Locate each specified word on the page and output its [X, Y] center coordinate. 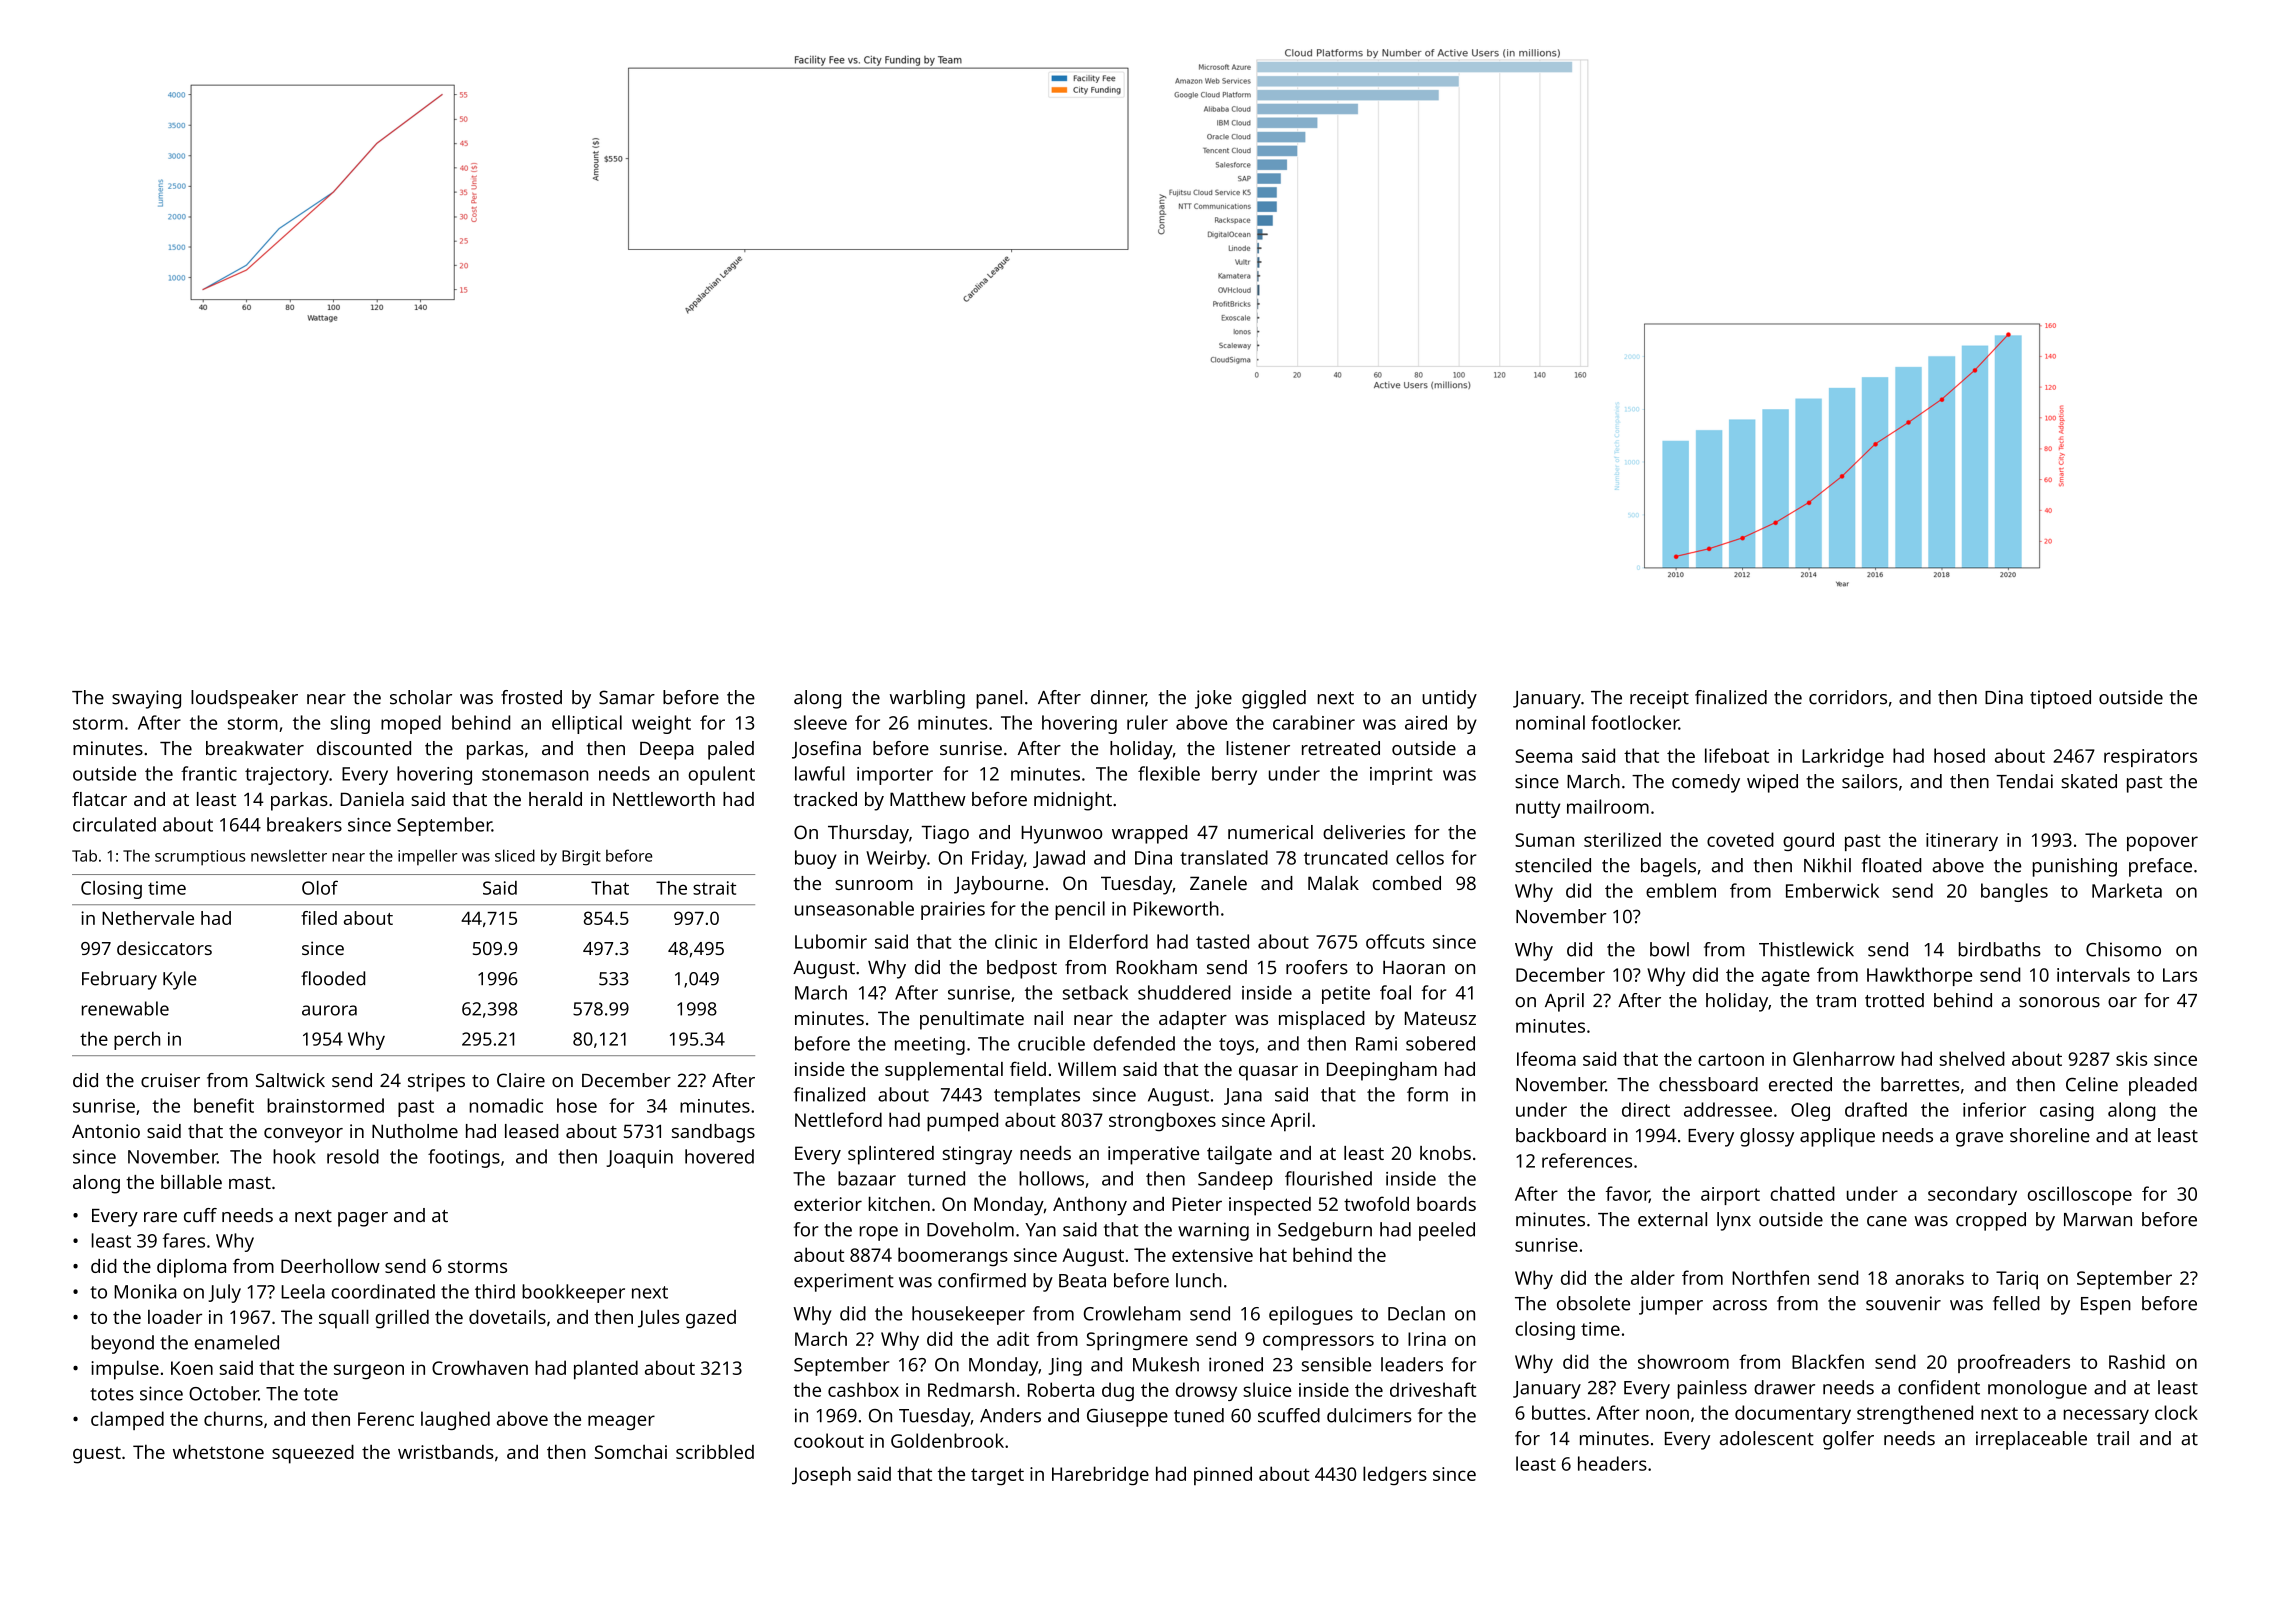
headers [1612, 1463]
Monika [145, 1291]
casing [2067, 1112]
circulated [114, 824]
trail [2113, 1438]
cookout [829, 1440]
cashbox [863, 1389]
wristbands [446, 1452]
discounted [364, 748]
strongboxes [1162, 1122]
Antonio [106, 1131]
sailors [1870, 781]
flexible [1169, 773]
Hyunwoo [1061, 835]
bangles [2014, 892]
